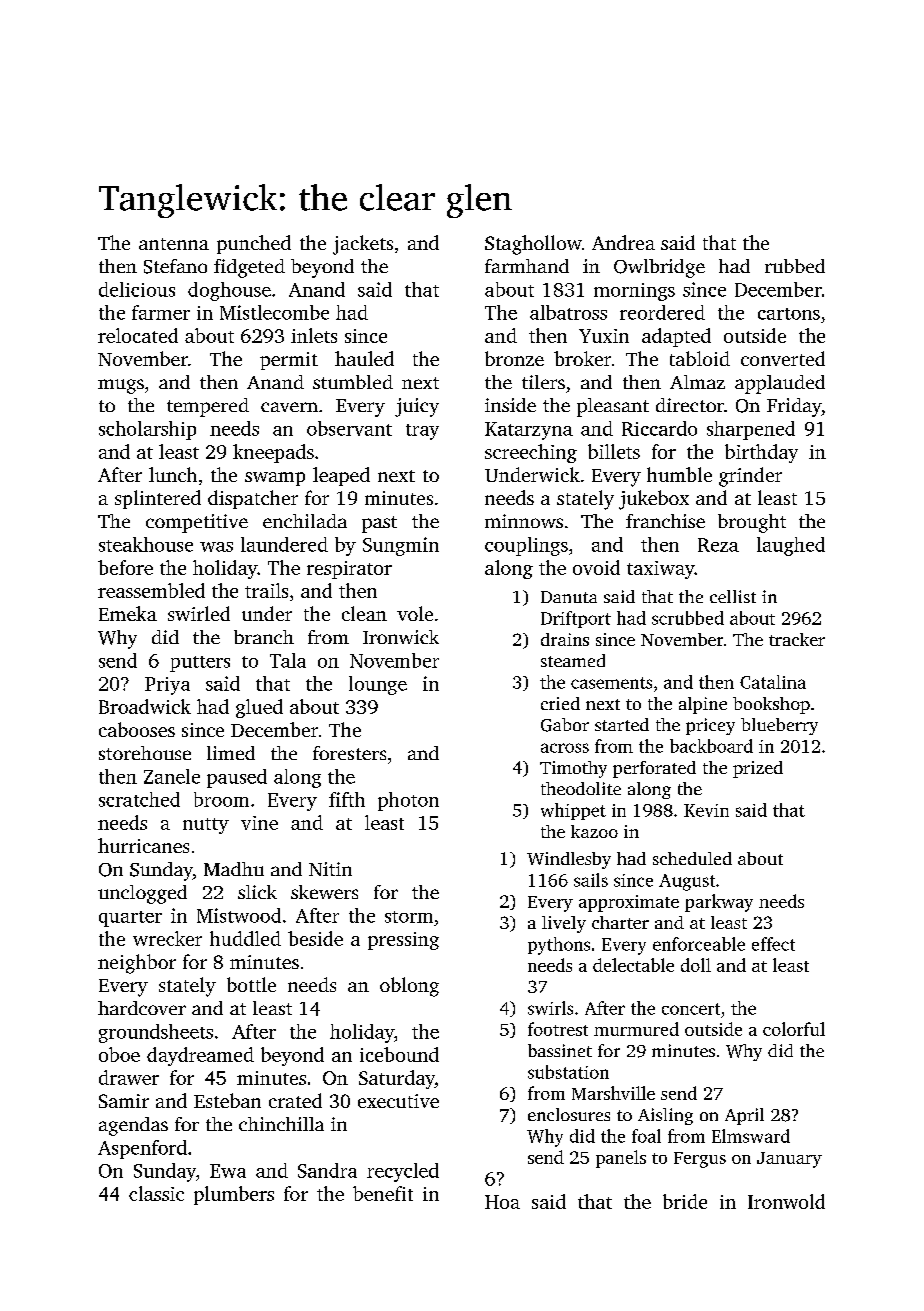  I want to click on past, so click(379, 524).
